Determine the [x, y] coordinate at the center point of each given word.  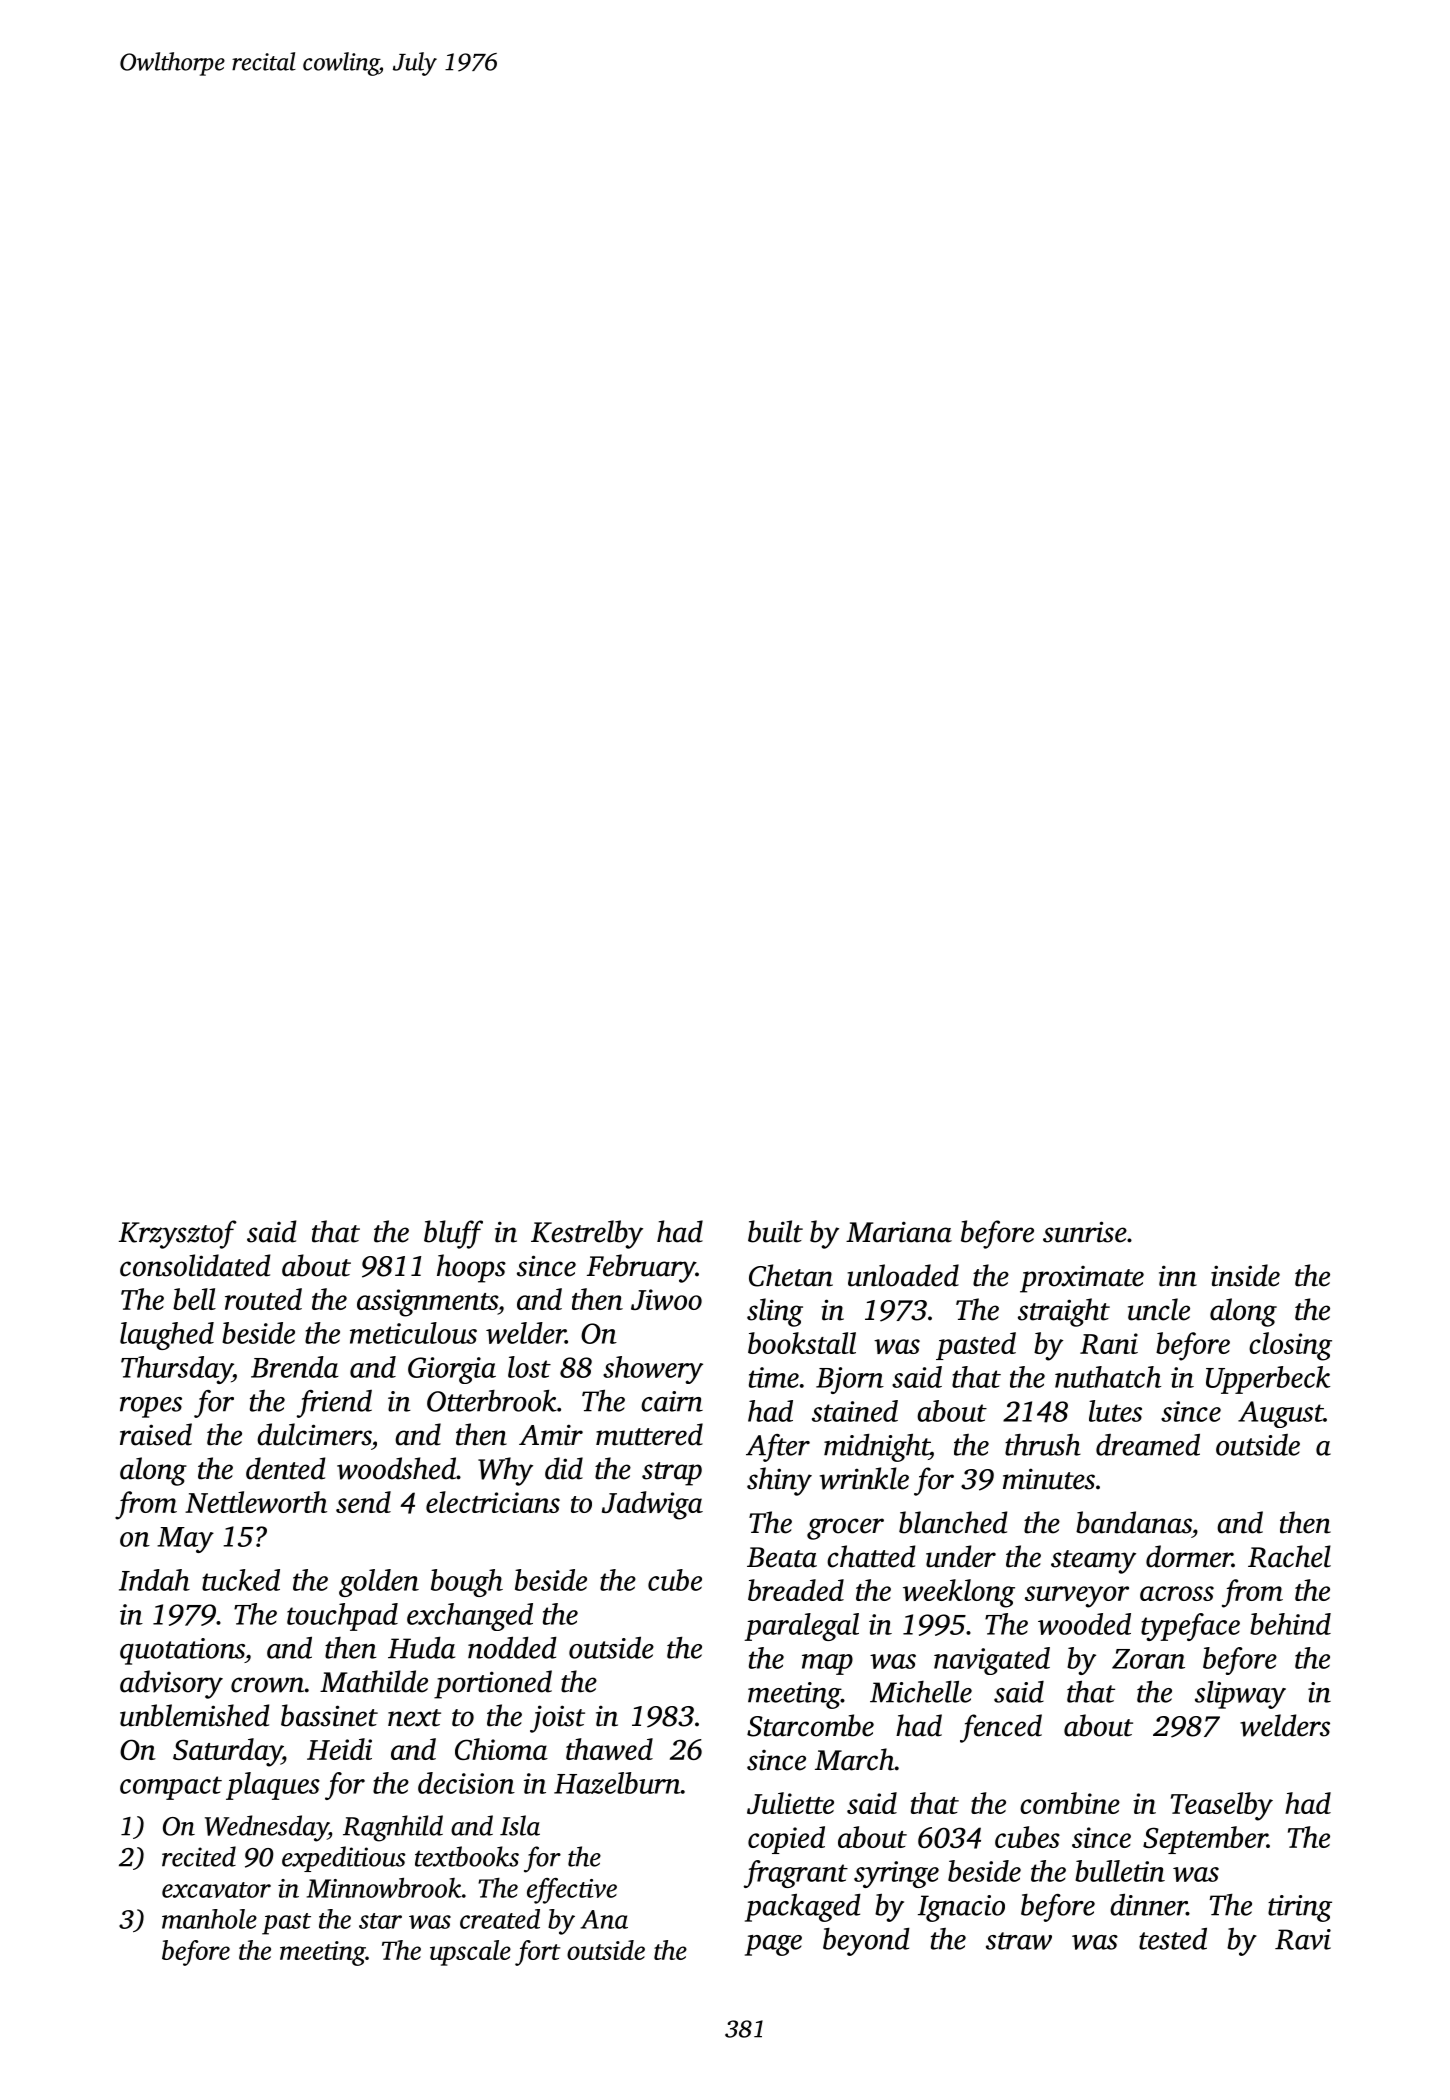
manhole [209, 1919]
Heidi [339, 1749]
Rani [1109, 1343]
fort [538, 1953]
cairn [672, 1401]
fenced [1001, 1728]
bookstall [802, 1343]
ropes [151, 1407]
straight [1064, 1312]
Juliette [790, 1803]
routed [263, 1299]
